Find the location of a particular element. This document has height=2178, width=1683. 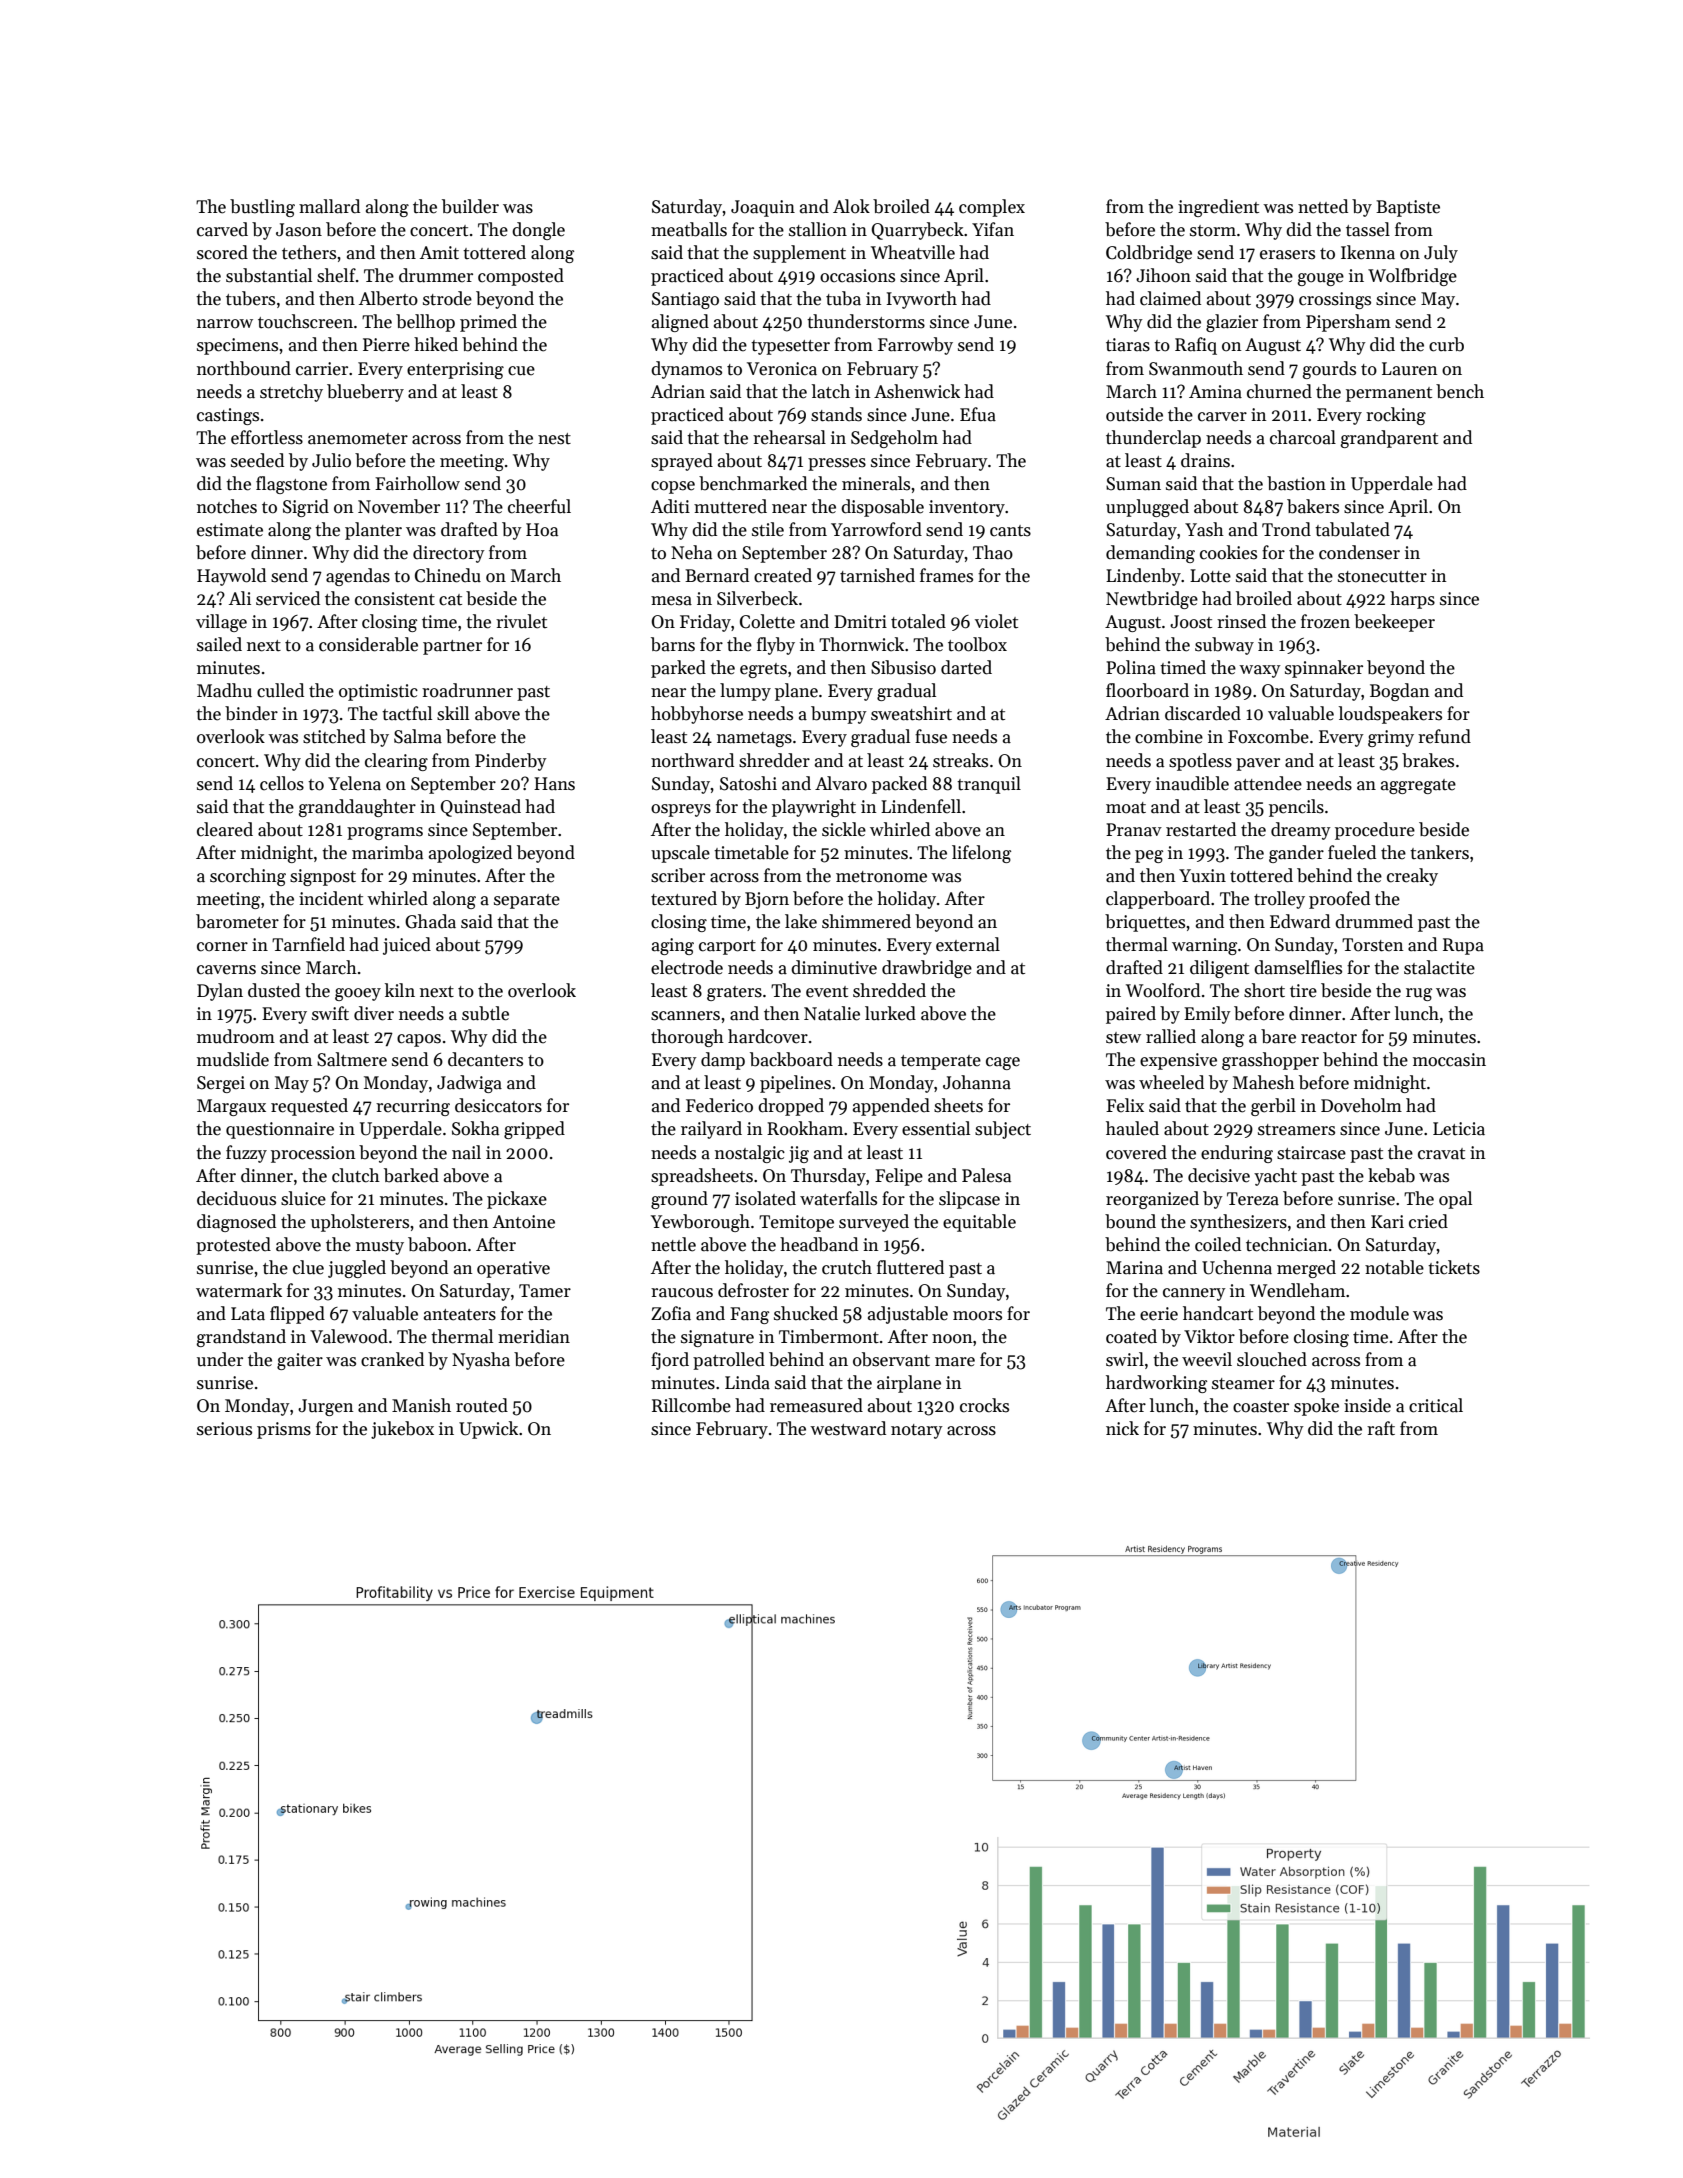

equitable is located at coordinates (979, 1223).
